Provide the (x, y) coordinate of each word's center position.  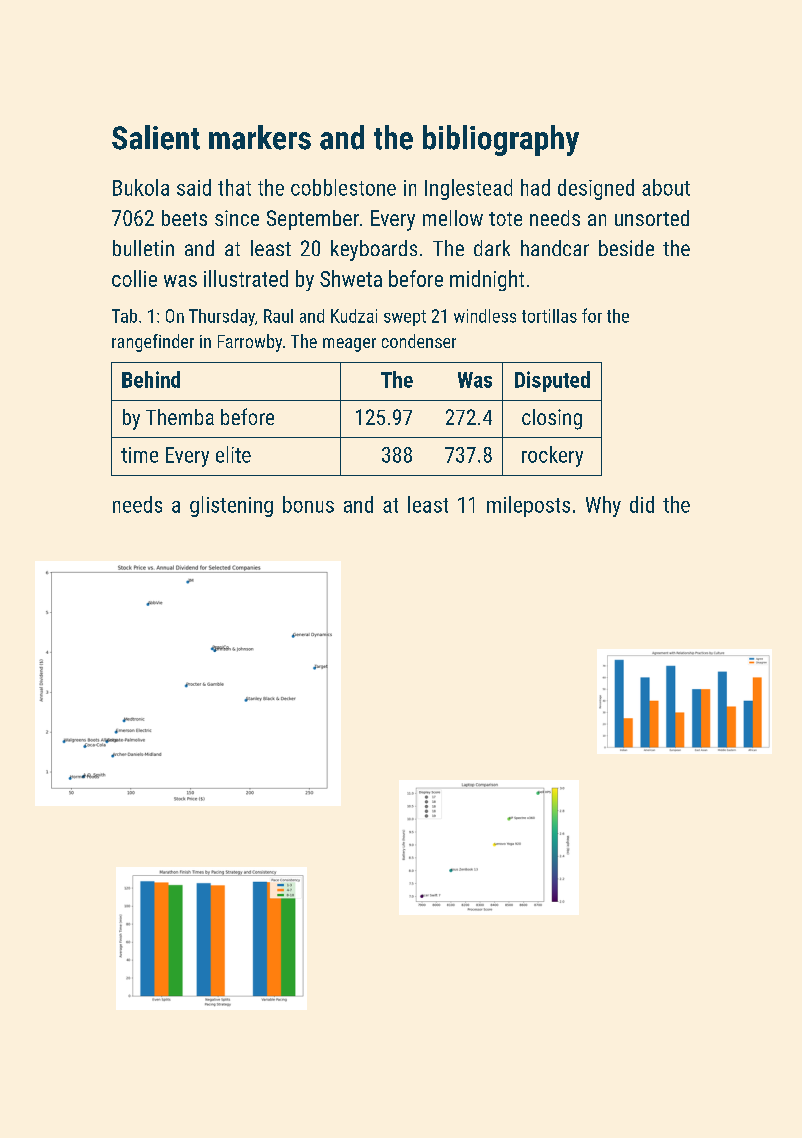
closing (552, 419)
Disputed (552, 381)
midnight (487, 280)
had (535, 187)
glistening (231, 506)
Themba (180, 417)
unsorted (652, 218)
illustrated (246, 278)
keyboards (374, 250)
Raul (278, 316)
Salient (156, 137)
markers (260, 137)
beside (626, 248)
